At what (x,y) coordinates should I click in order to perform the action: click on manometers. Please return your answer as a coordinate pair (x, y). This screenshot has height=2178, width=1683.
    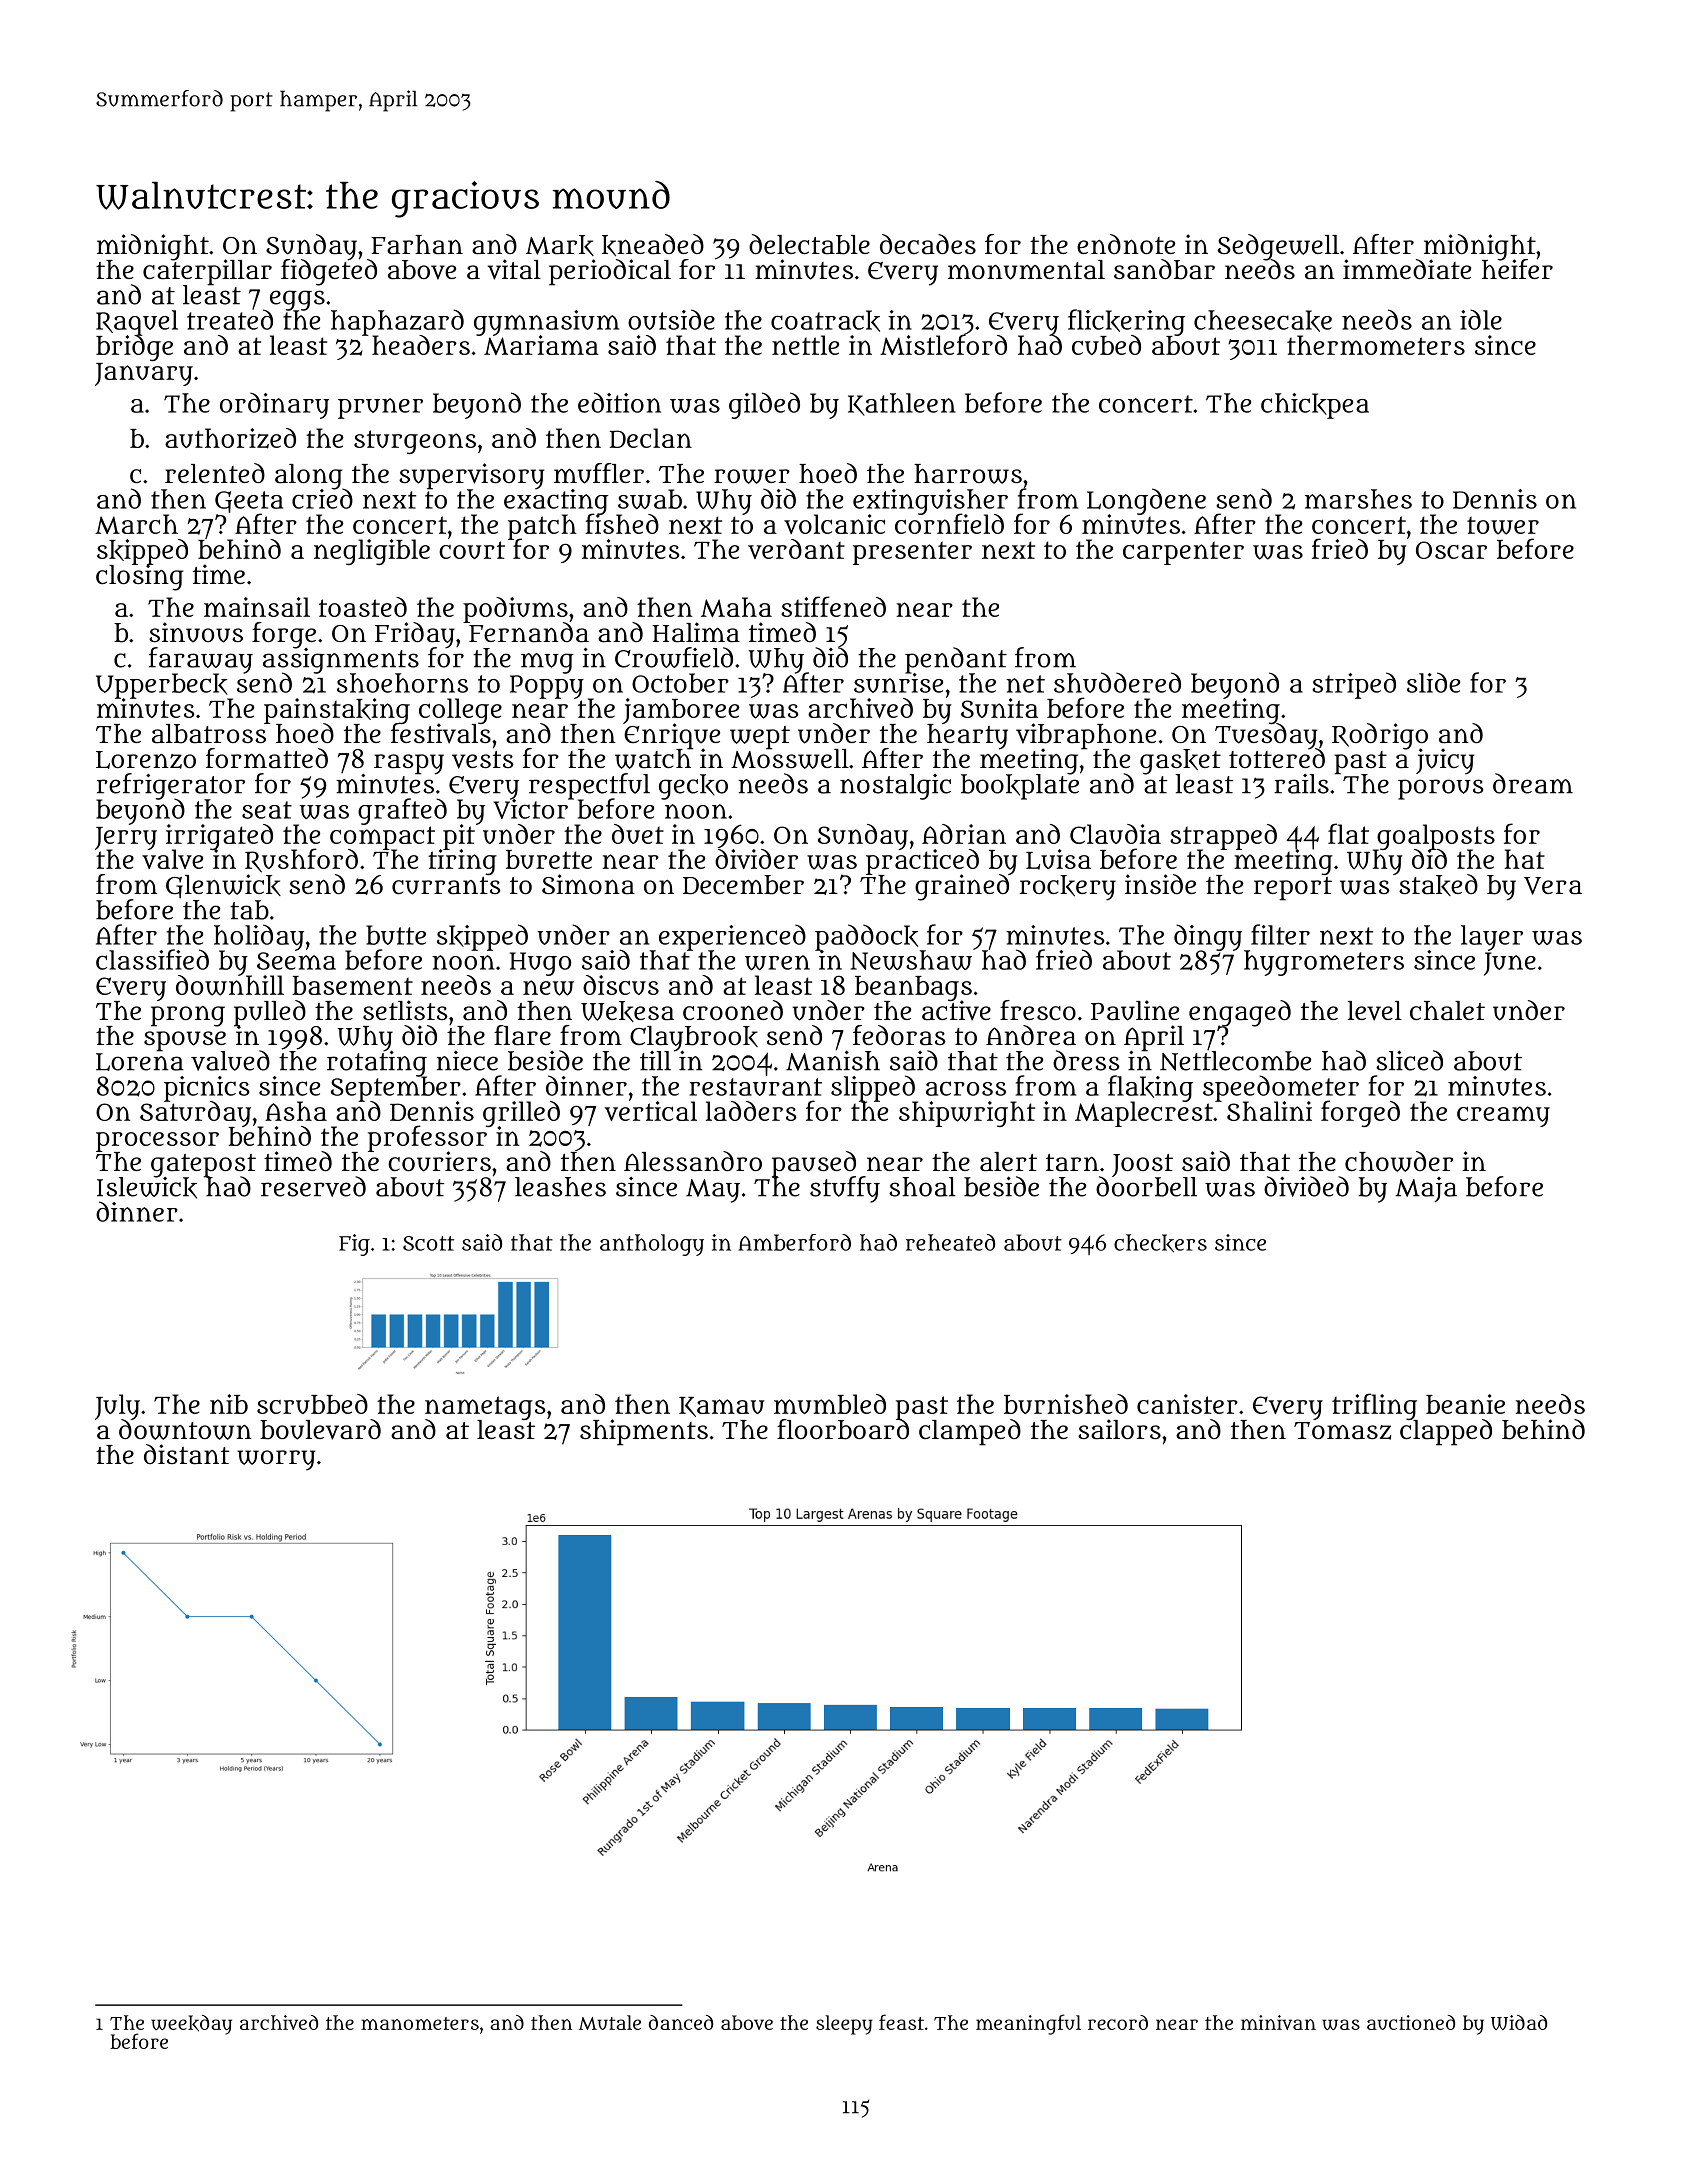
    Looking at the image, I should click on (420, 2023).
